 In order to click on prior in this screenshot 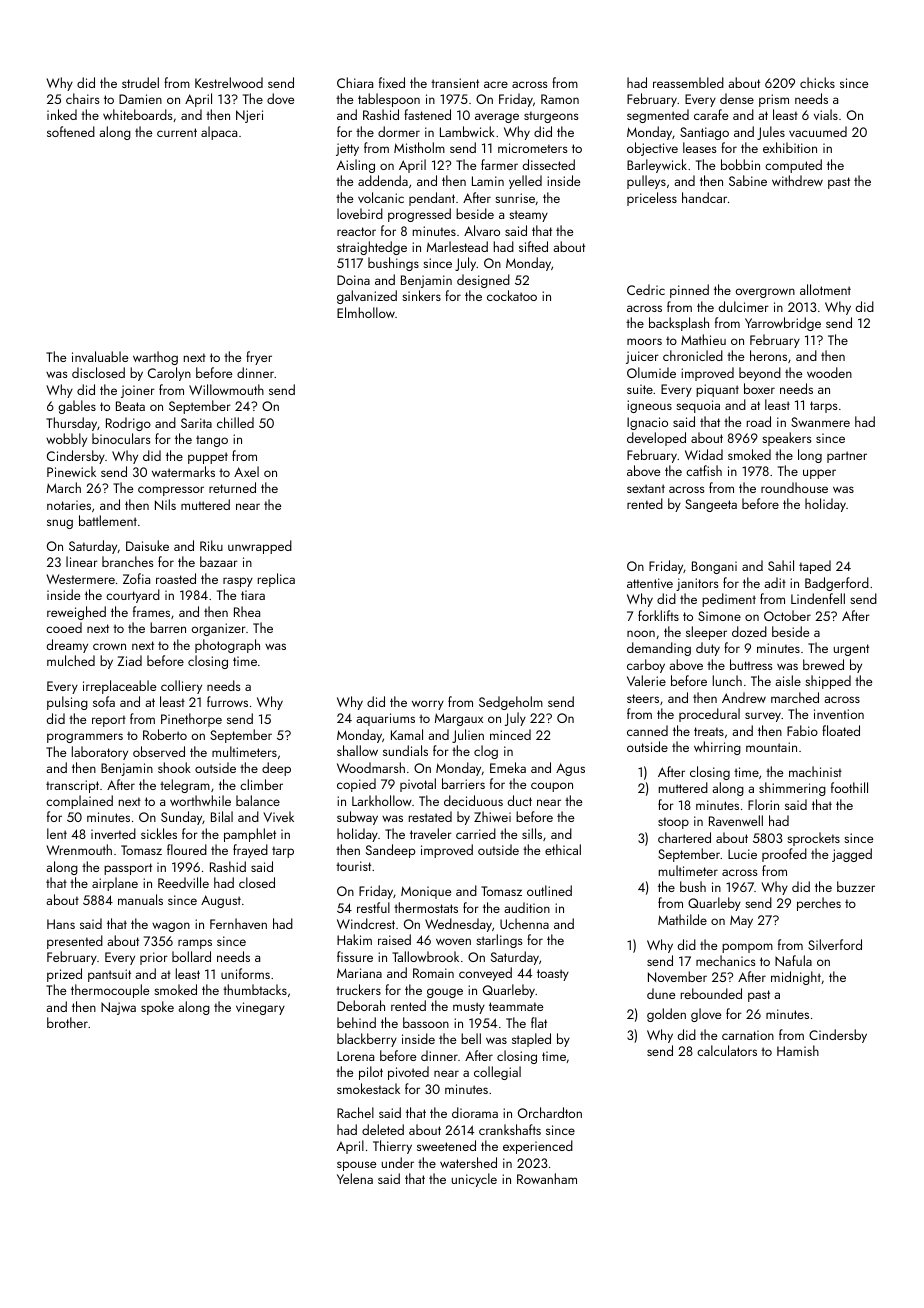, I will do `click(154, 958)`.
